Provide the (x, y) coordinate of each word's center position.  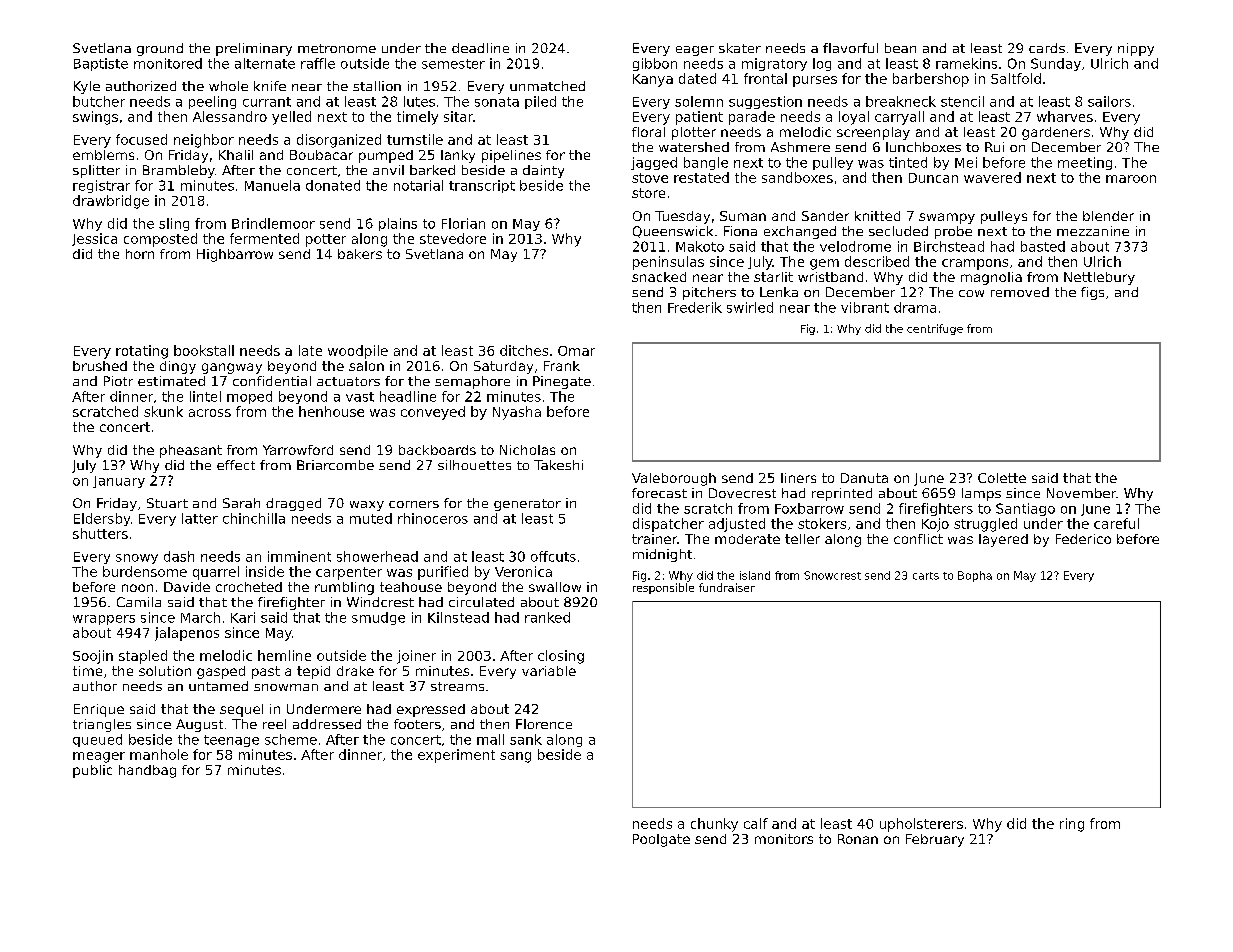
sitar (458, 116)
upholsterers (921, 825)
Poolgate (661, 840)
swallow (555, 587)
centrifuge (935, 329)
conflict (918, 539)
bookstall (204, 350)
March (200, 617)
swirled (750, 307)
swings (95, 118)
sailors (1109, 101)
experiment (456, 756)
